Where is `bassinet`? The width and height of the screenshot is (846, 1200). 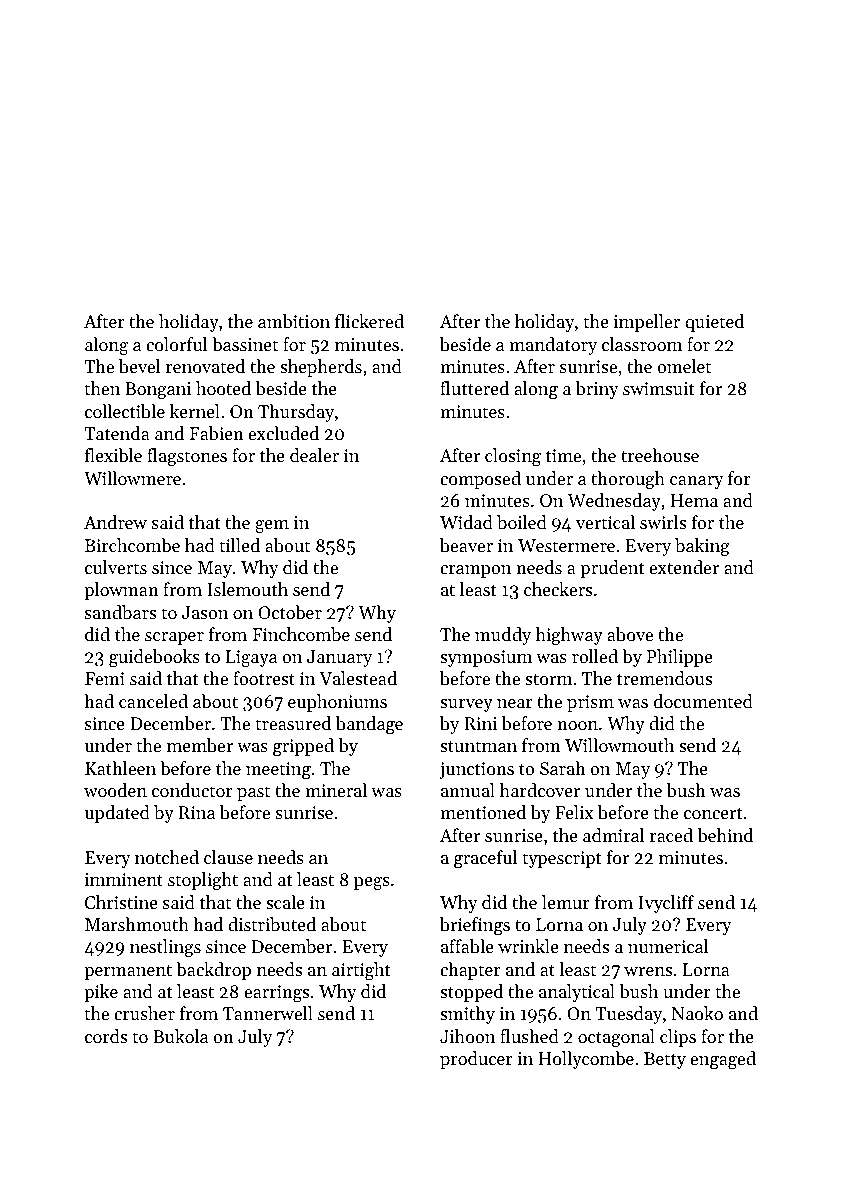
bassinet is located at coordinates (245, 344).
